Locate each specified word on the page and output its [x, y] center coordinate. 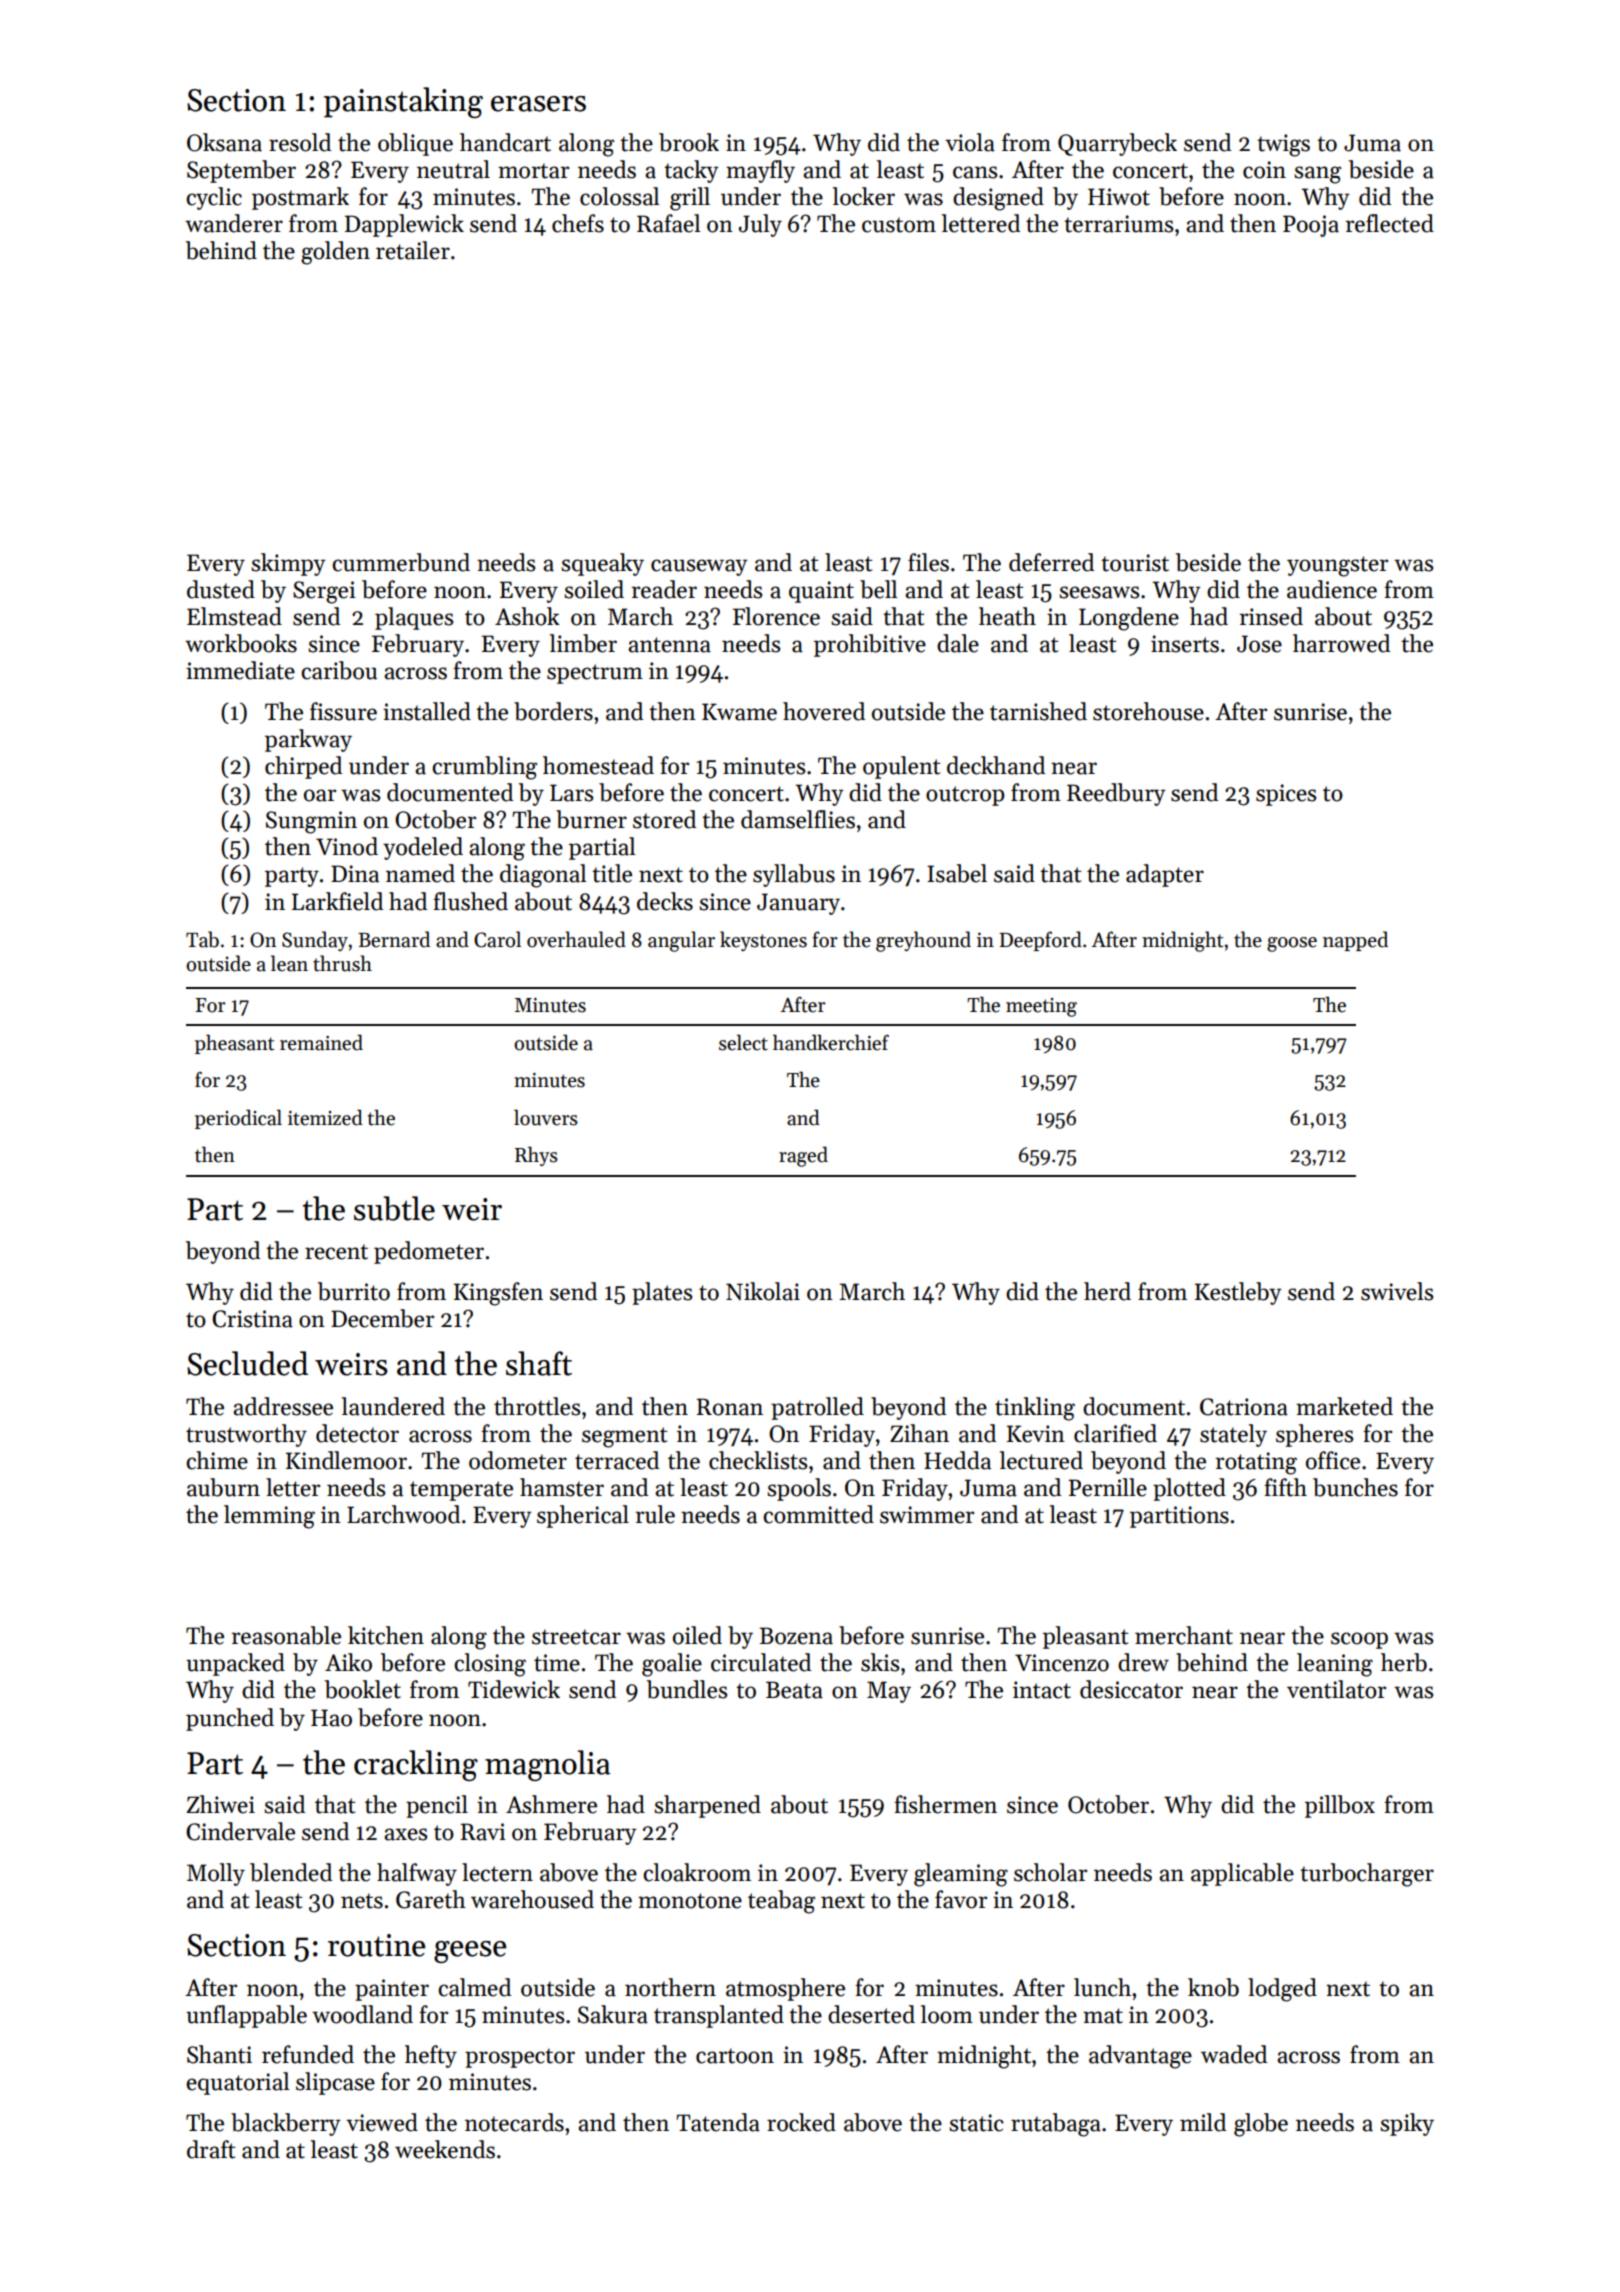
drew [1143, 1662]
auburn [223, 1487]
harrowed [1341, 643]
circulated [761, 1662]
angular [681, 941]
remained [321, 1042]
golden [335, 253]
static [976, 2123]
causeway [699, 567]
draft [211, 2149]
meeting [1041, 1007]
